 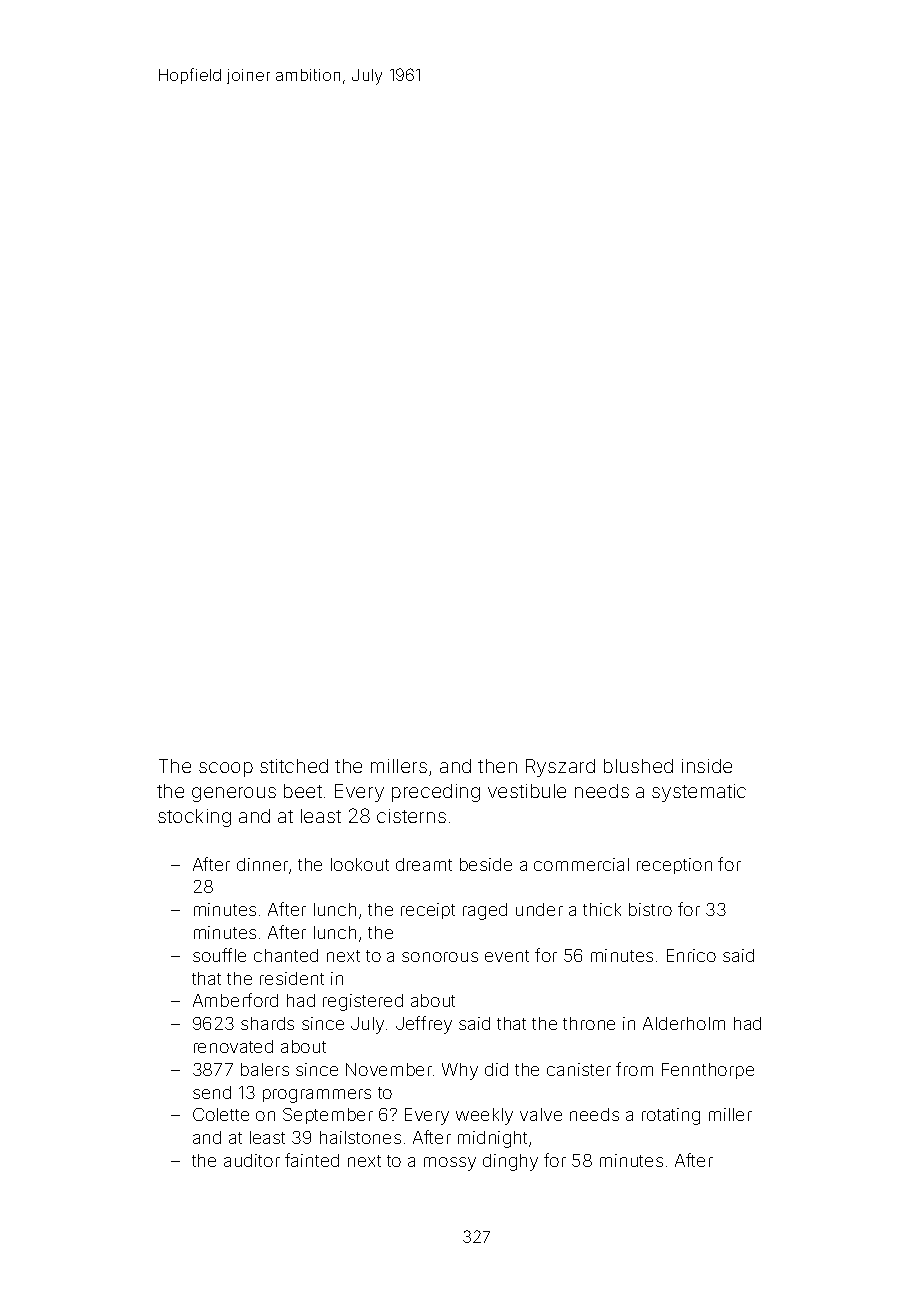 I want to click on dinner, so click(x=262, y=864).
